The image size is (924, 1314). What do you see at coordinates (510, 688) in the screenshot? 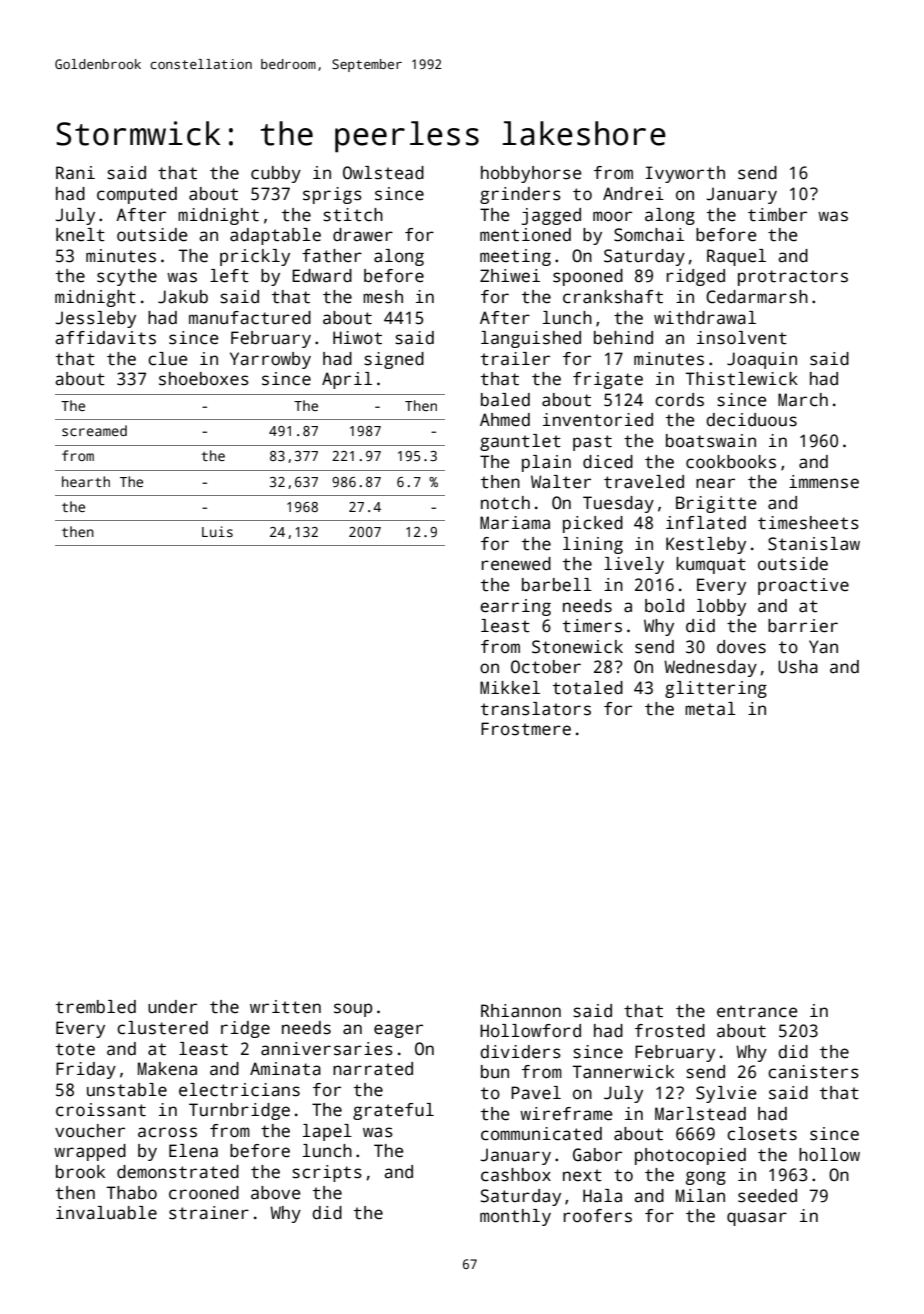
I see `Mikkel` at bounding box center [510, 688].
